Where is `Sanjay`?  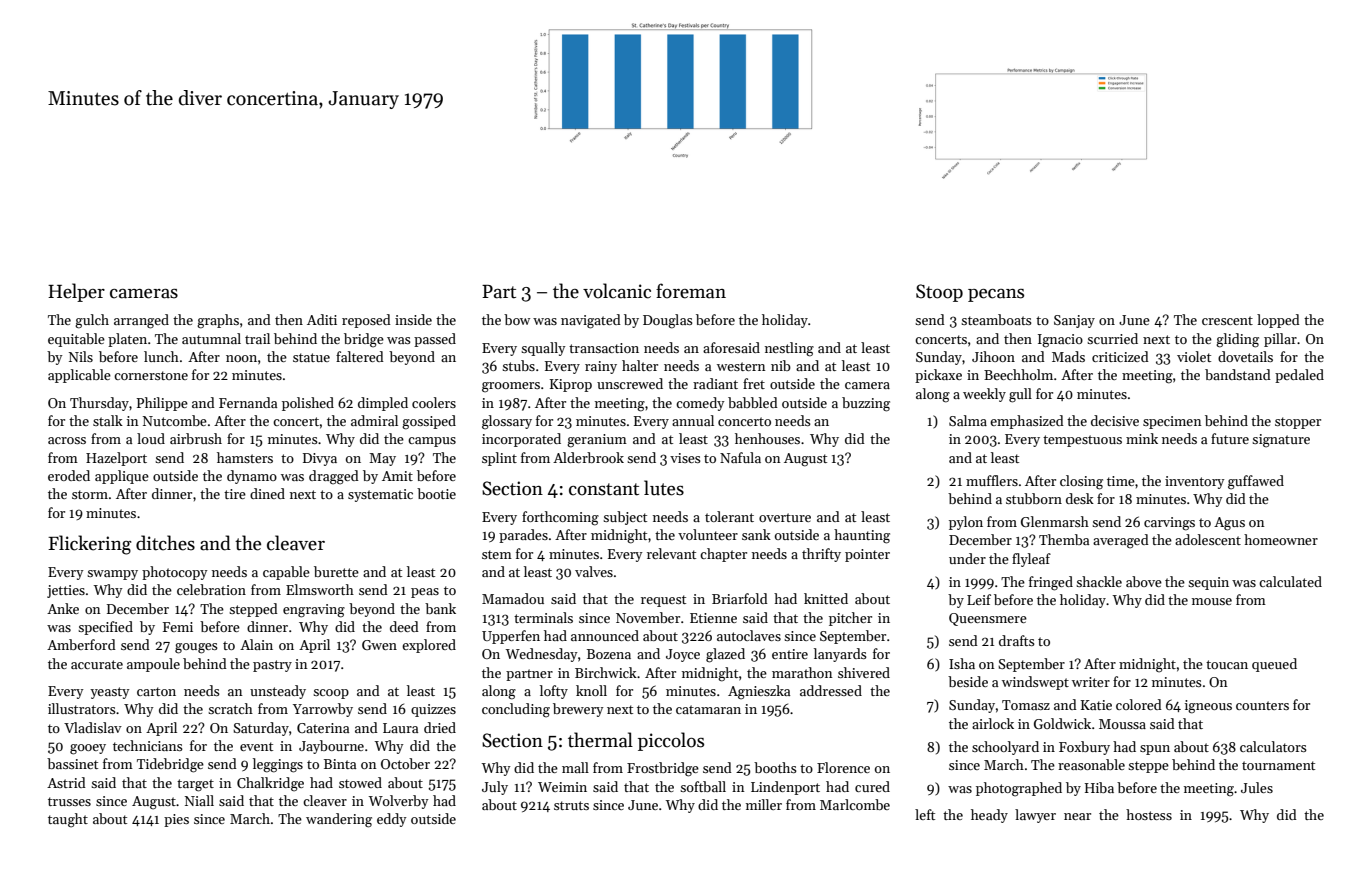
Sanjay is located at coordinates (1074, 321).
